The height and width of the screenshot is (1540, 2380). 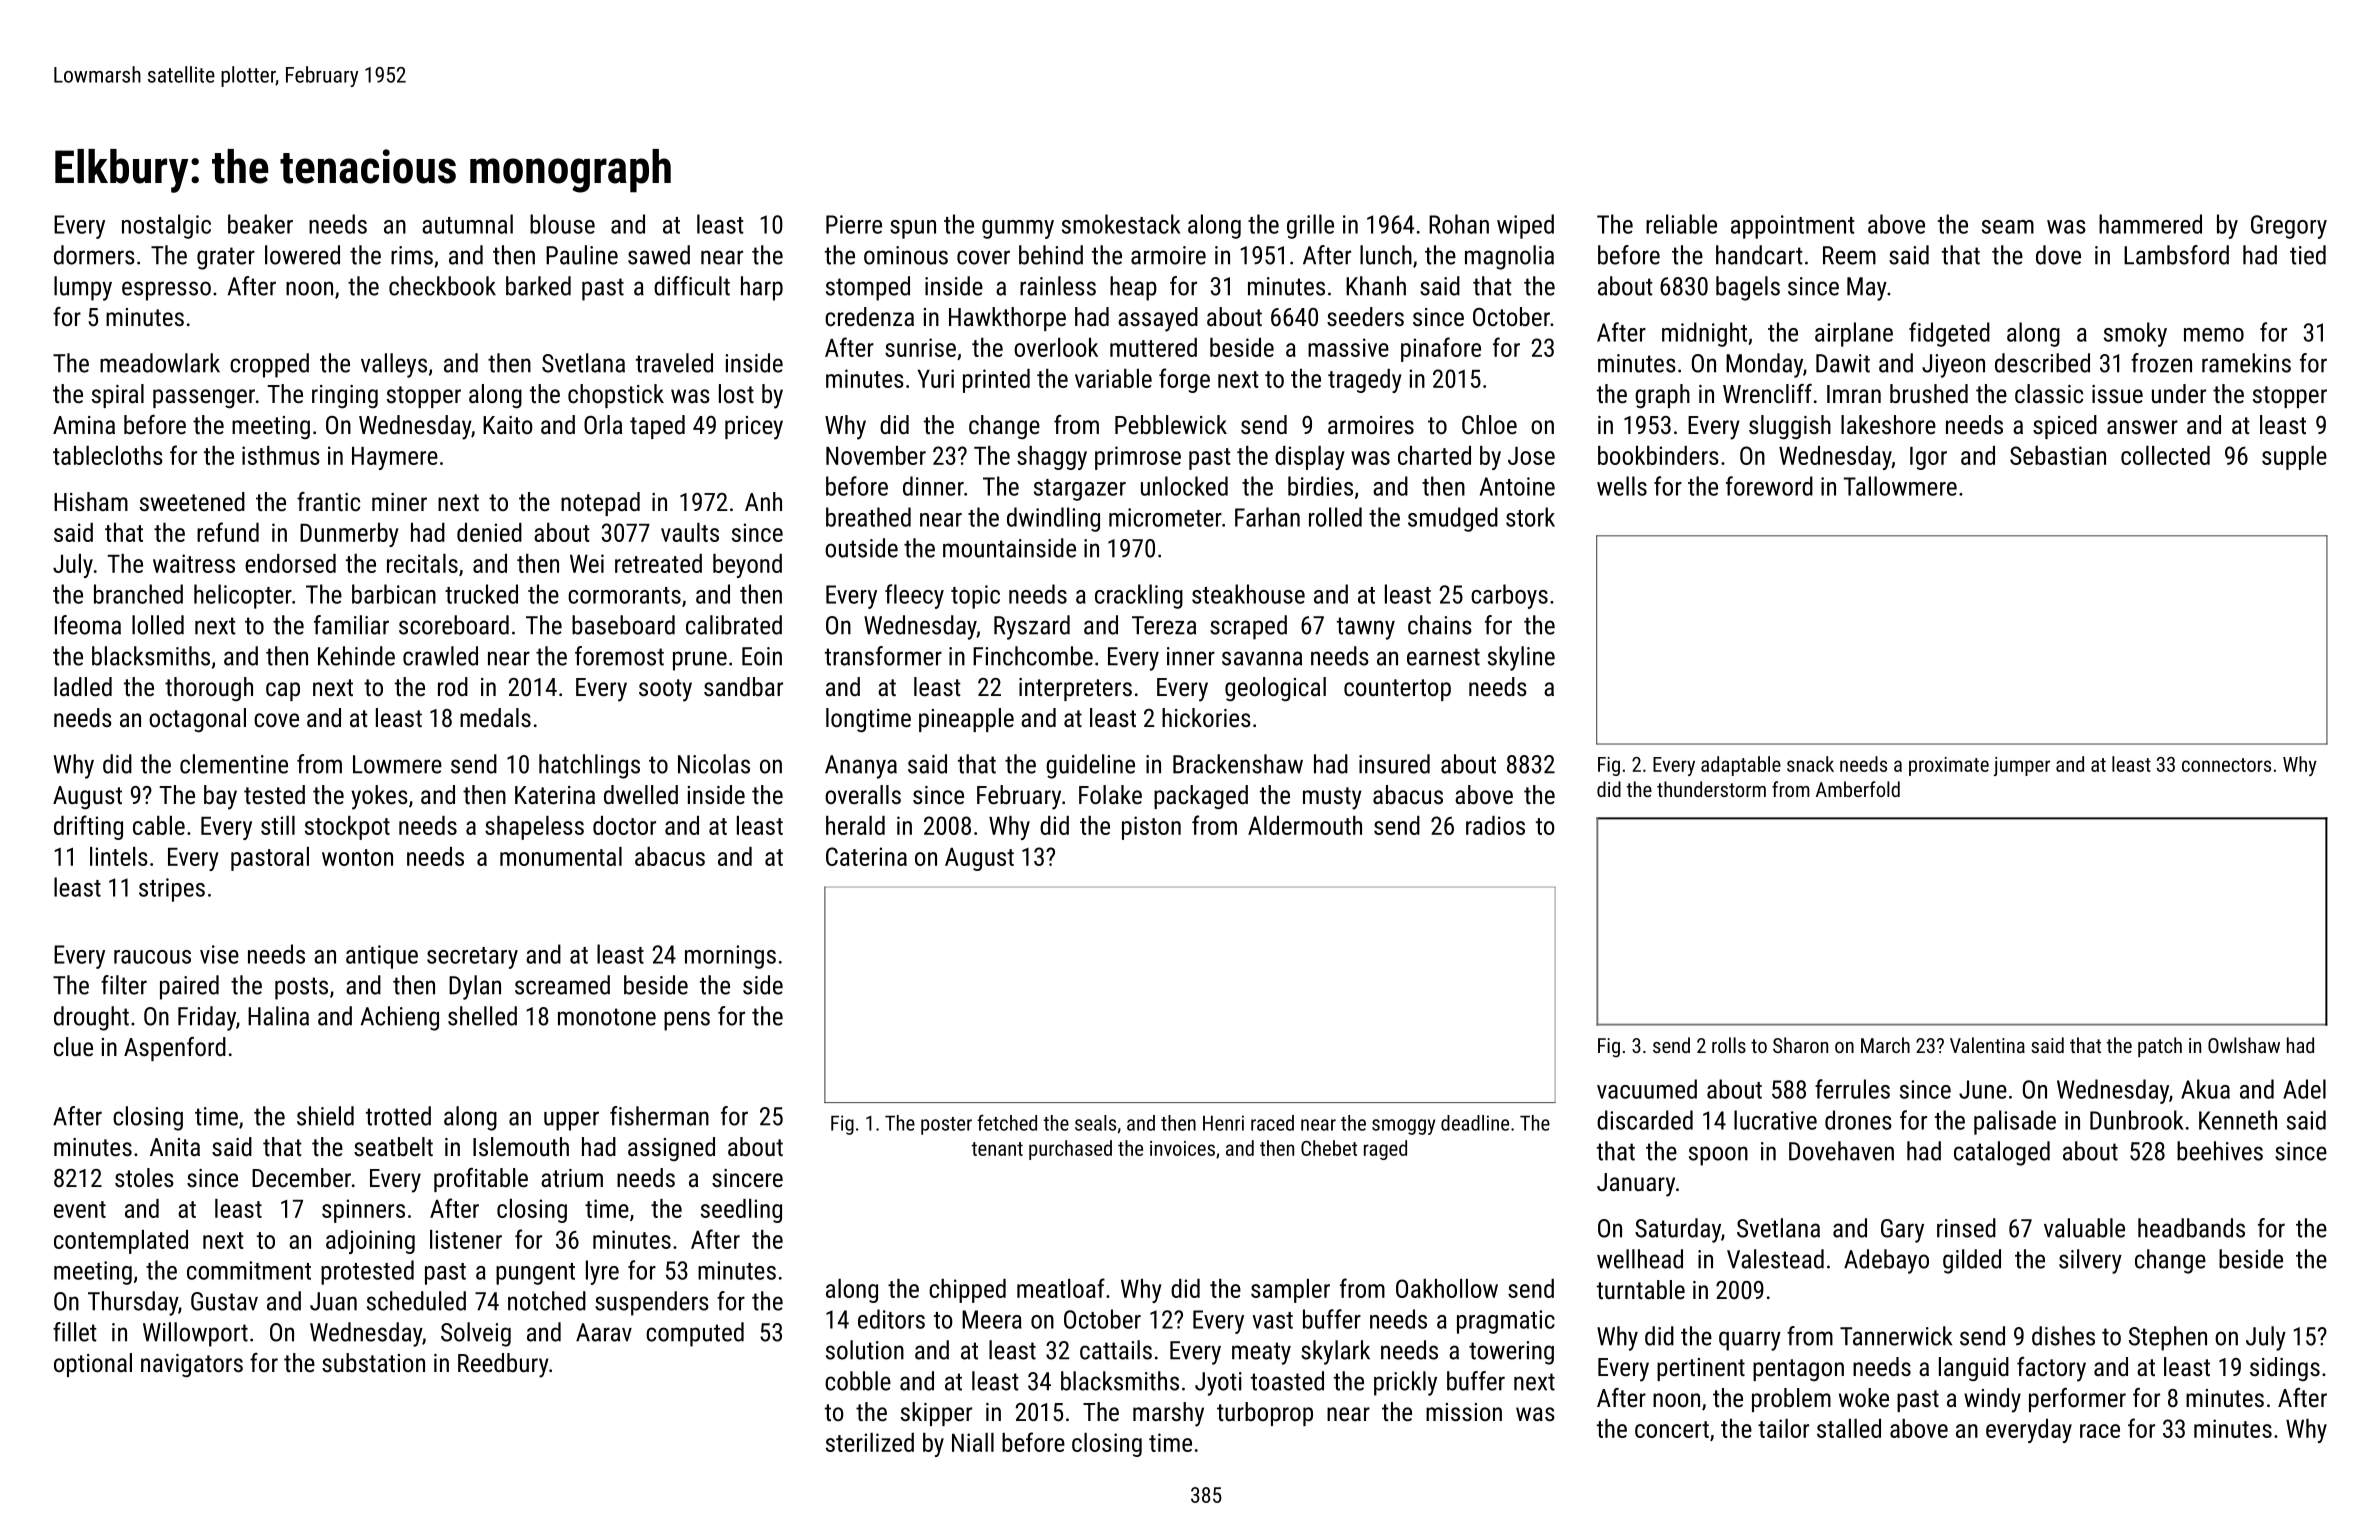 What do you see at coordinates (966, 720) in the screenshot?
I see `pineapple` at bounding box center [966, 720].
